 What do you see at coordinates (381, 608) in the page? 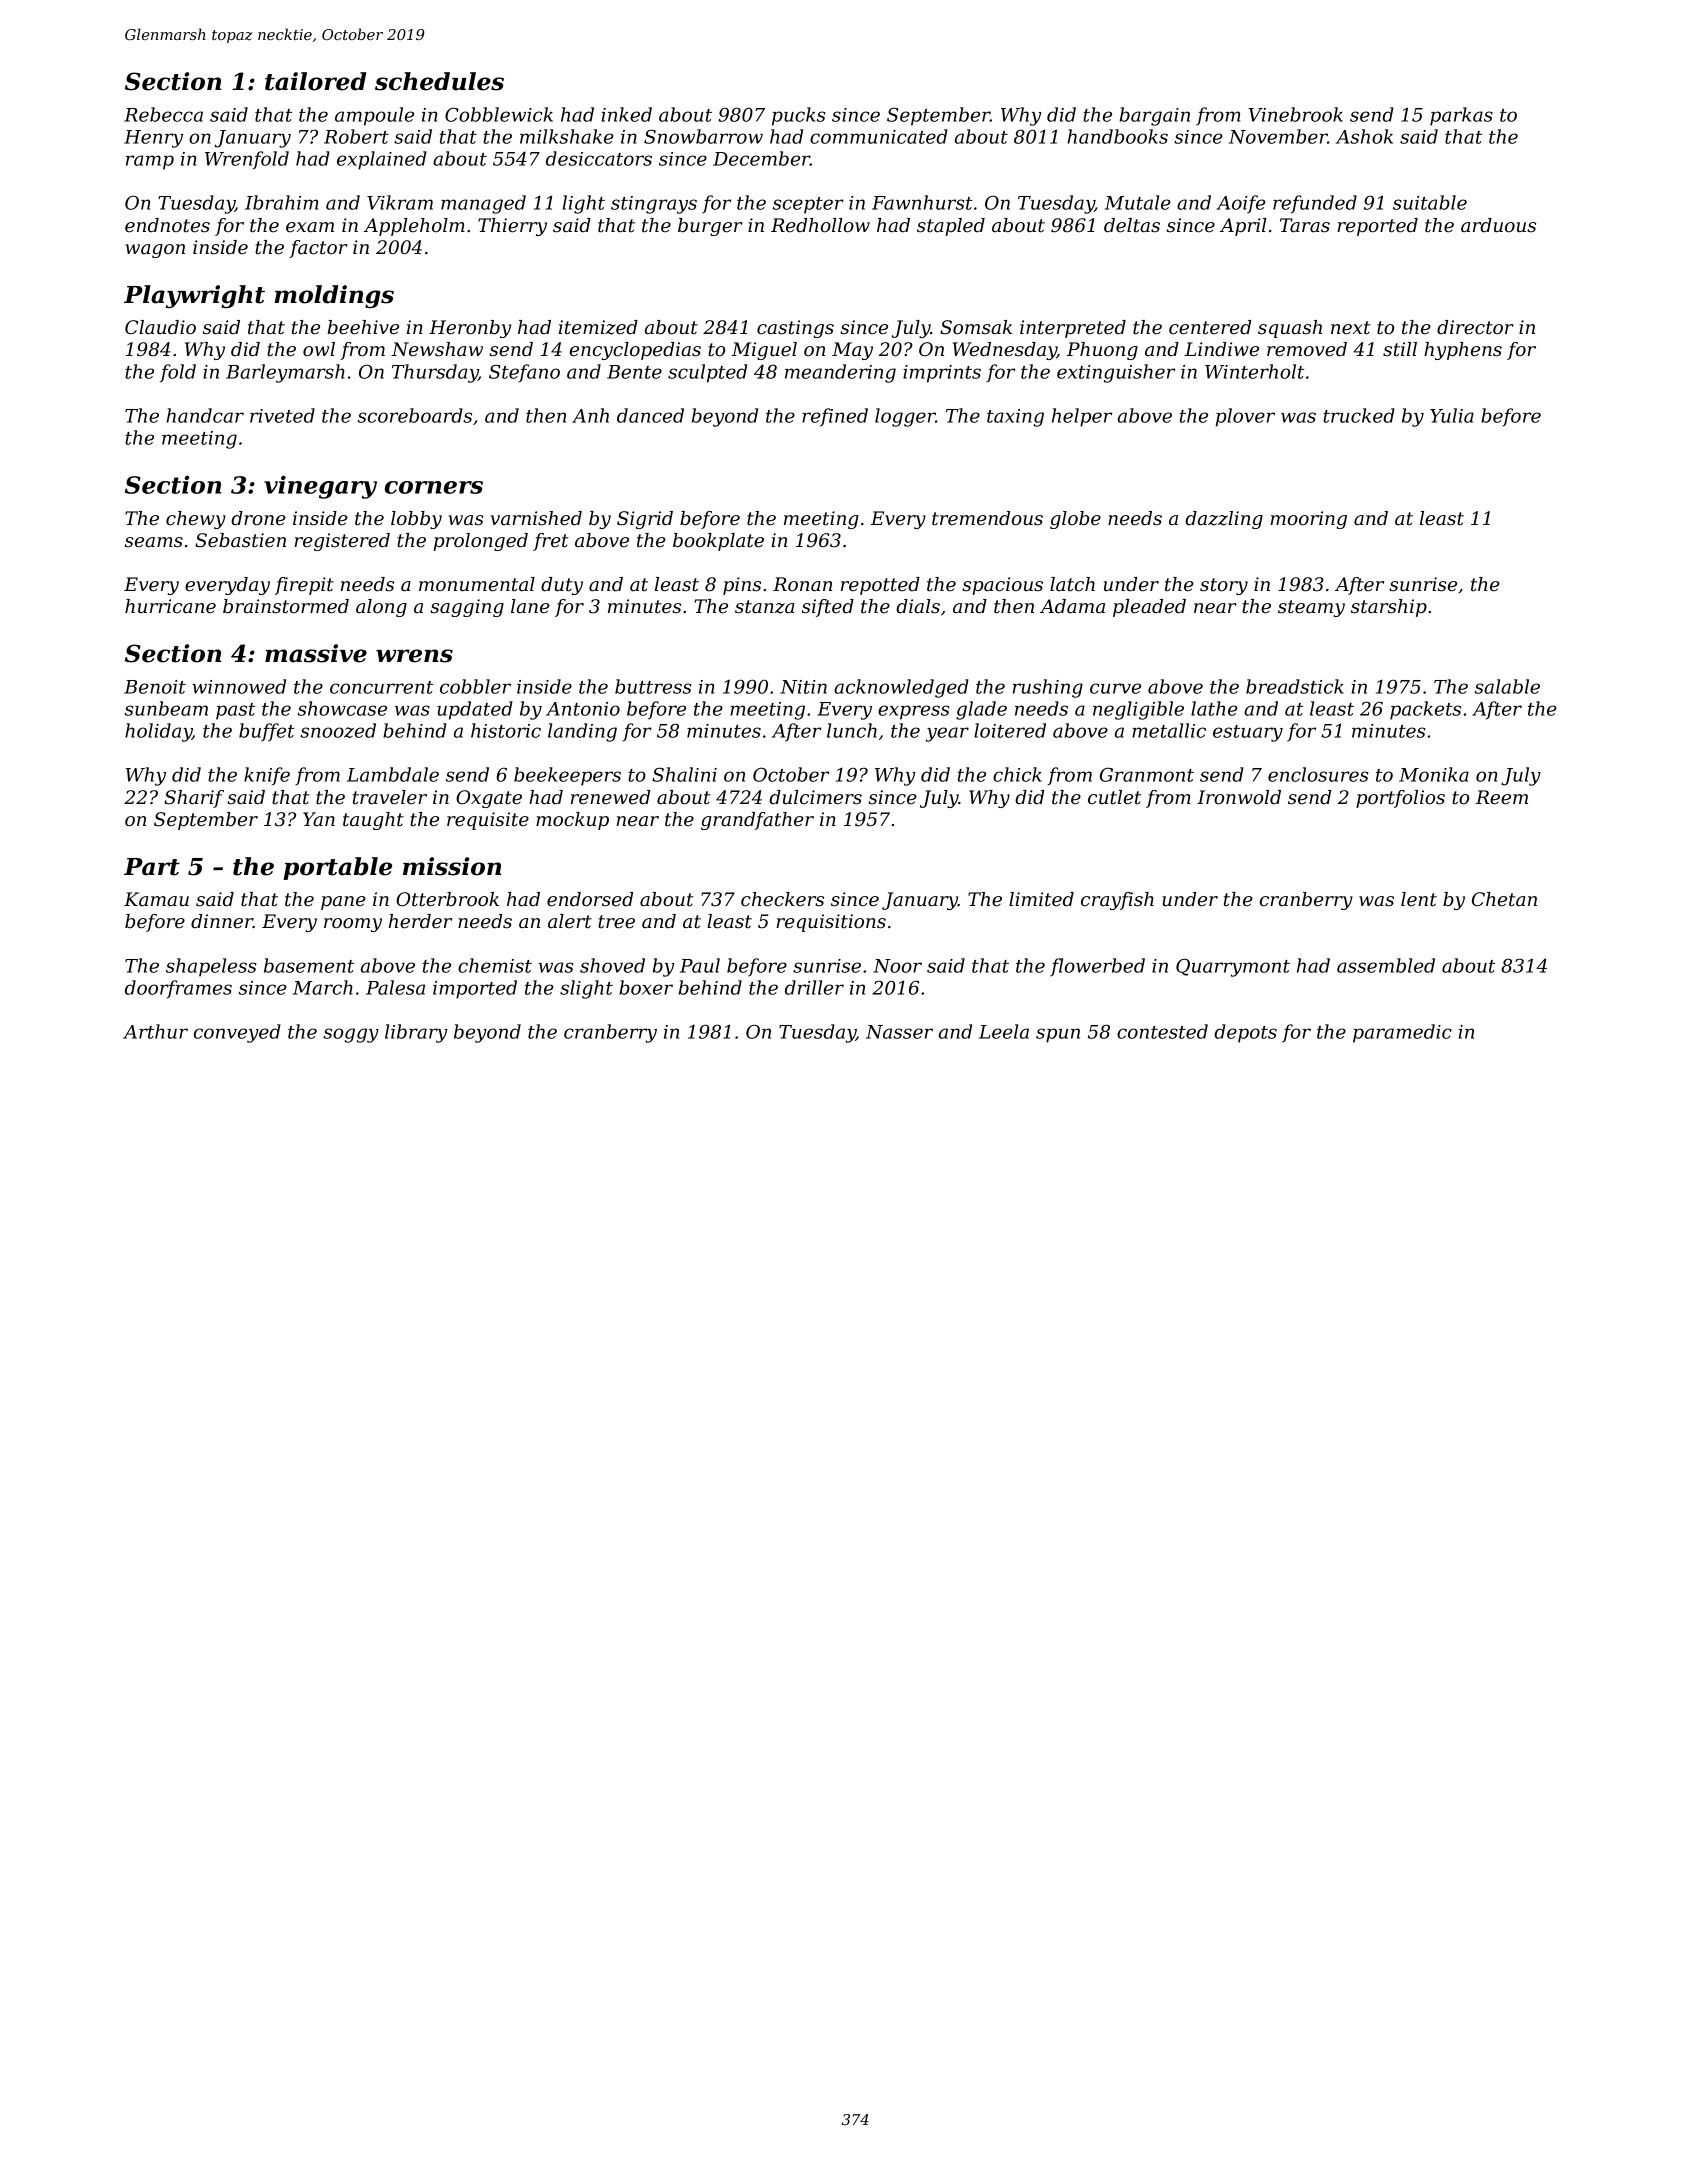
I see `along` at bounding box center [381, 608].
